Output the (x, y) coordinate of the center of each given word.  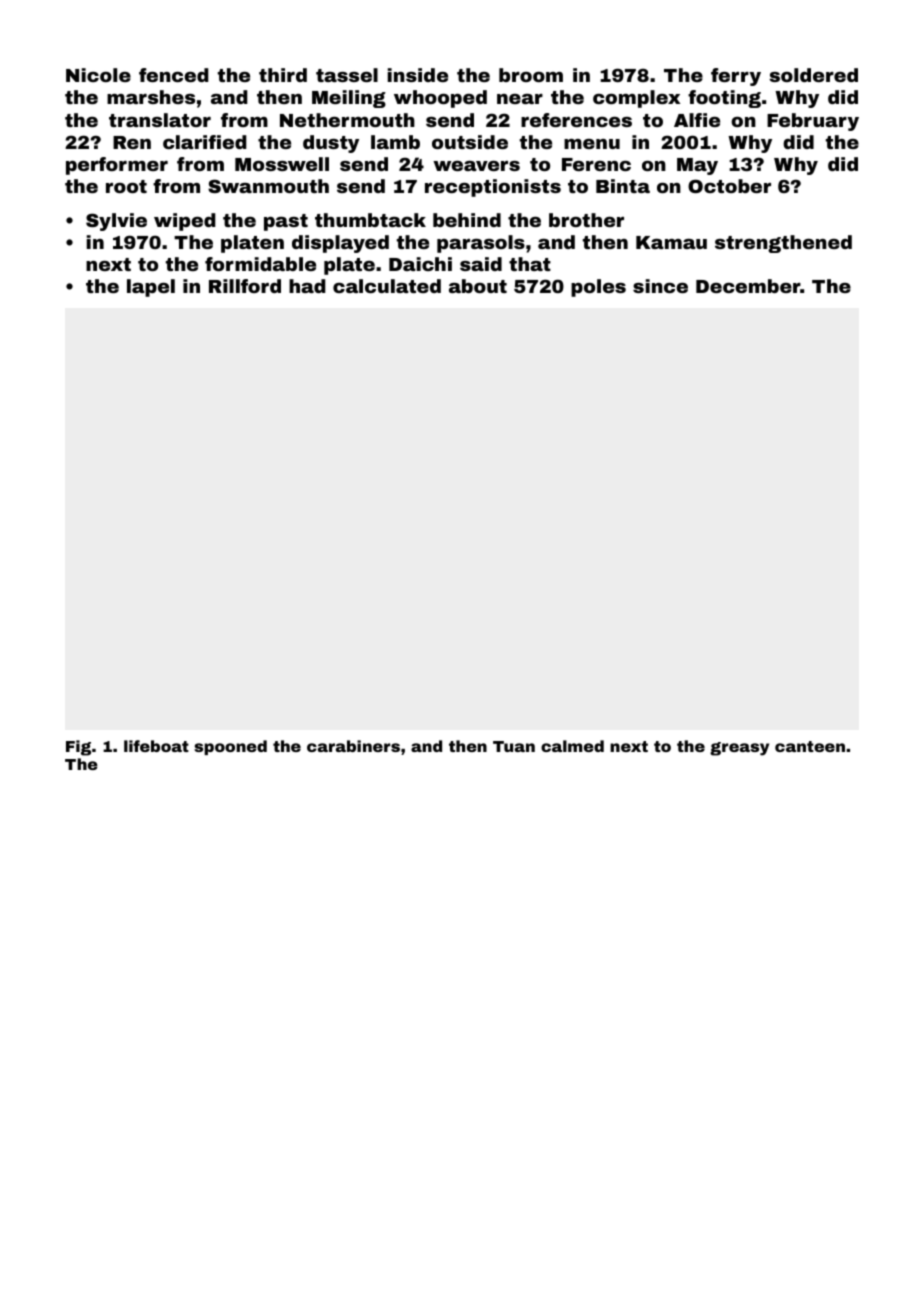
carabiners (353, 746)
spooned (230, 747)
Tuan (514, 746)
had (307, 286)
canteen (810, 746)
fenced (174, 75)
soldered (813, 75)
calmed (572, 746)
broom (531, 75)
